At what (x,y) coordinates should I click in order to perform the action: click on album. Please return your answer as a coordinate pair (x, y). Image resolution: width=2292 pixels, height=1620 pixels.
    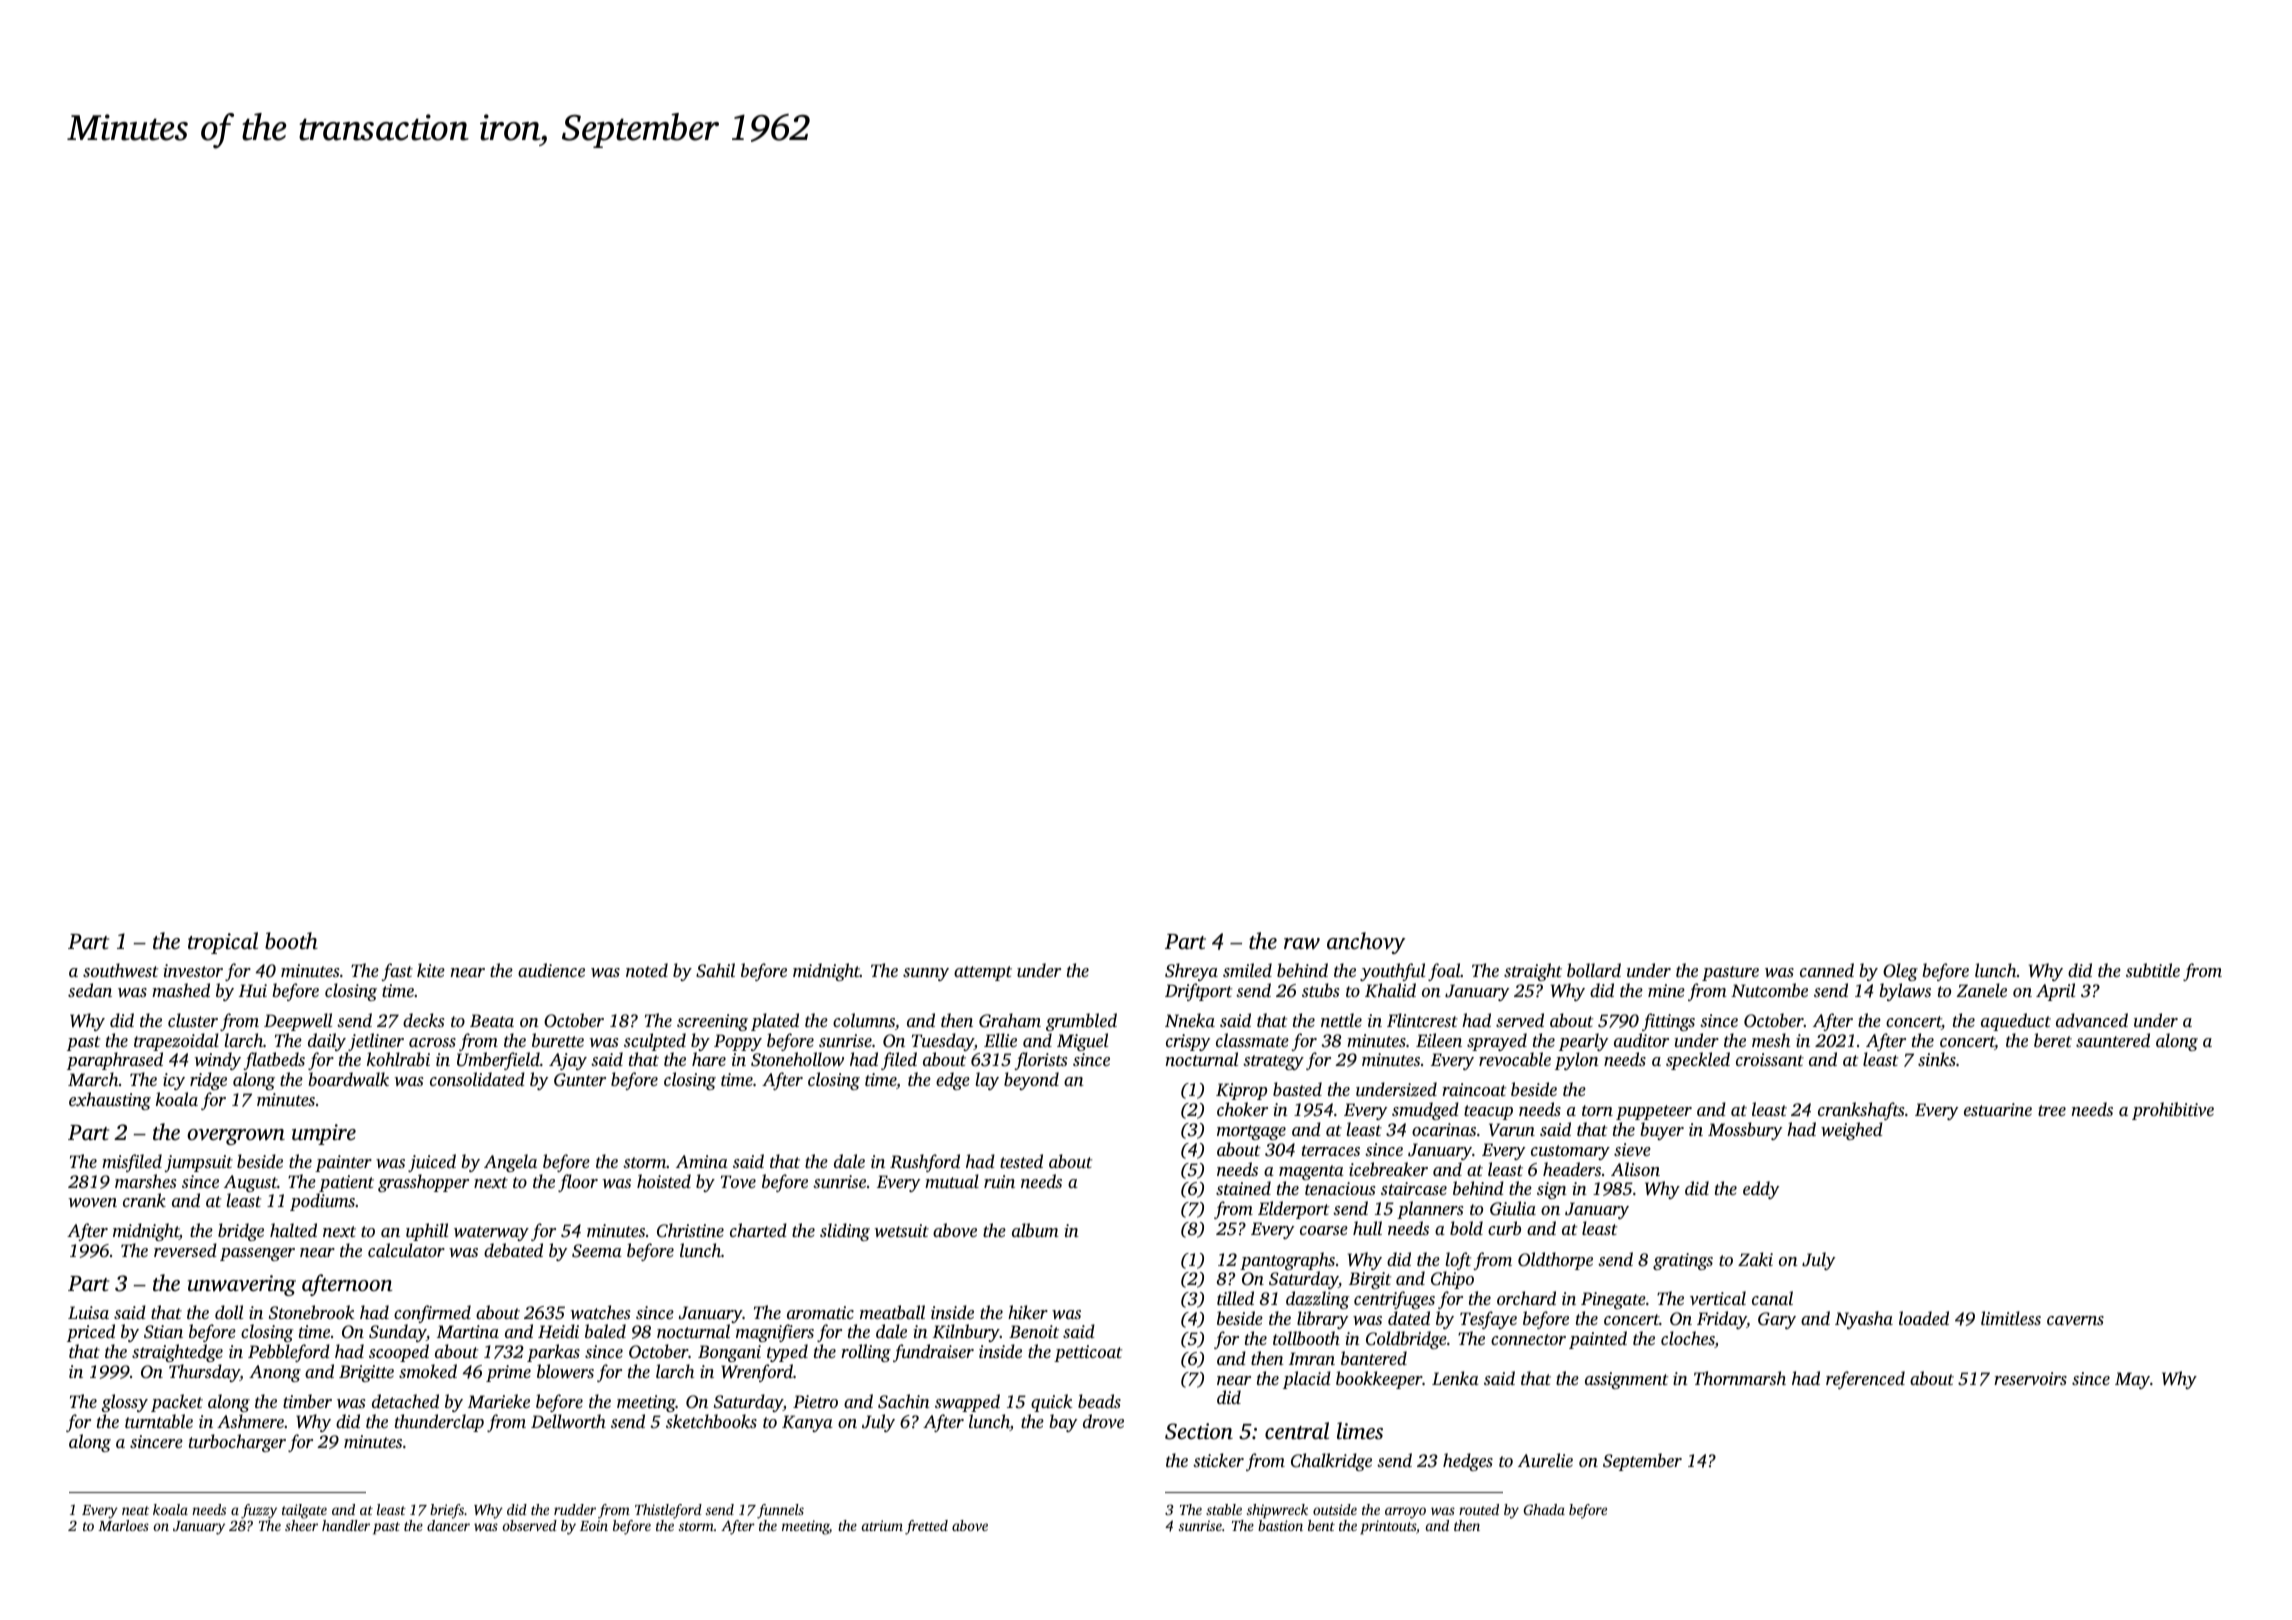
    Looking at the image, I should click on (1035, 1230).
